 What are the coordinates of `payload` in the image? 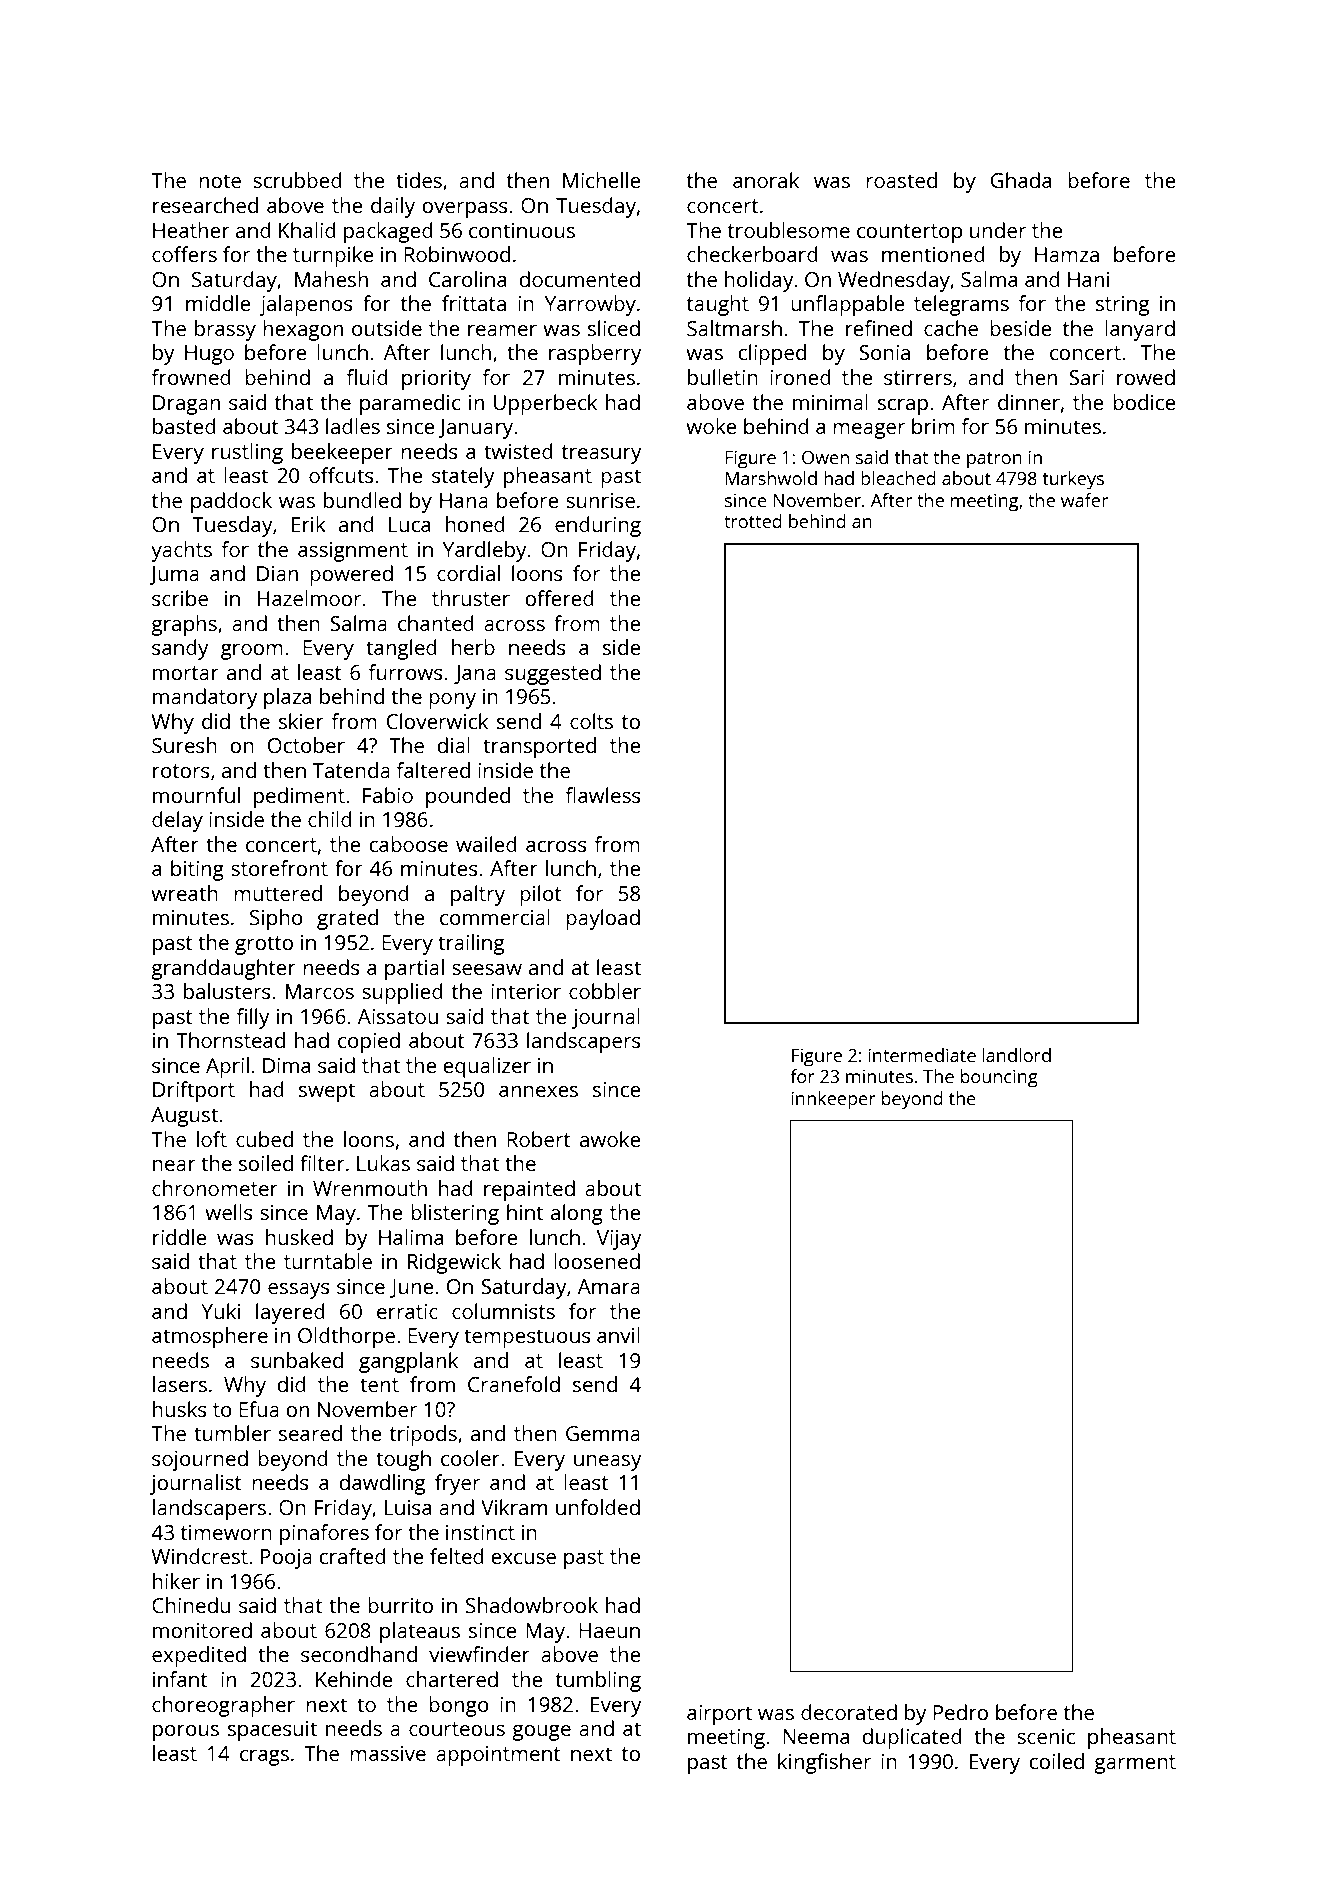 It's located at (603, 919).
